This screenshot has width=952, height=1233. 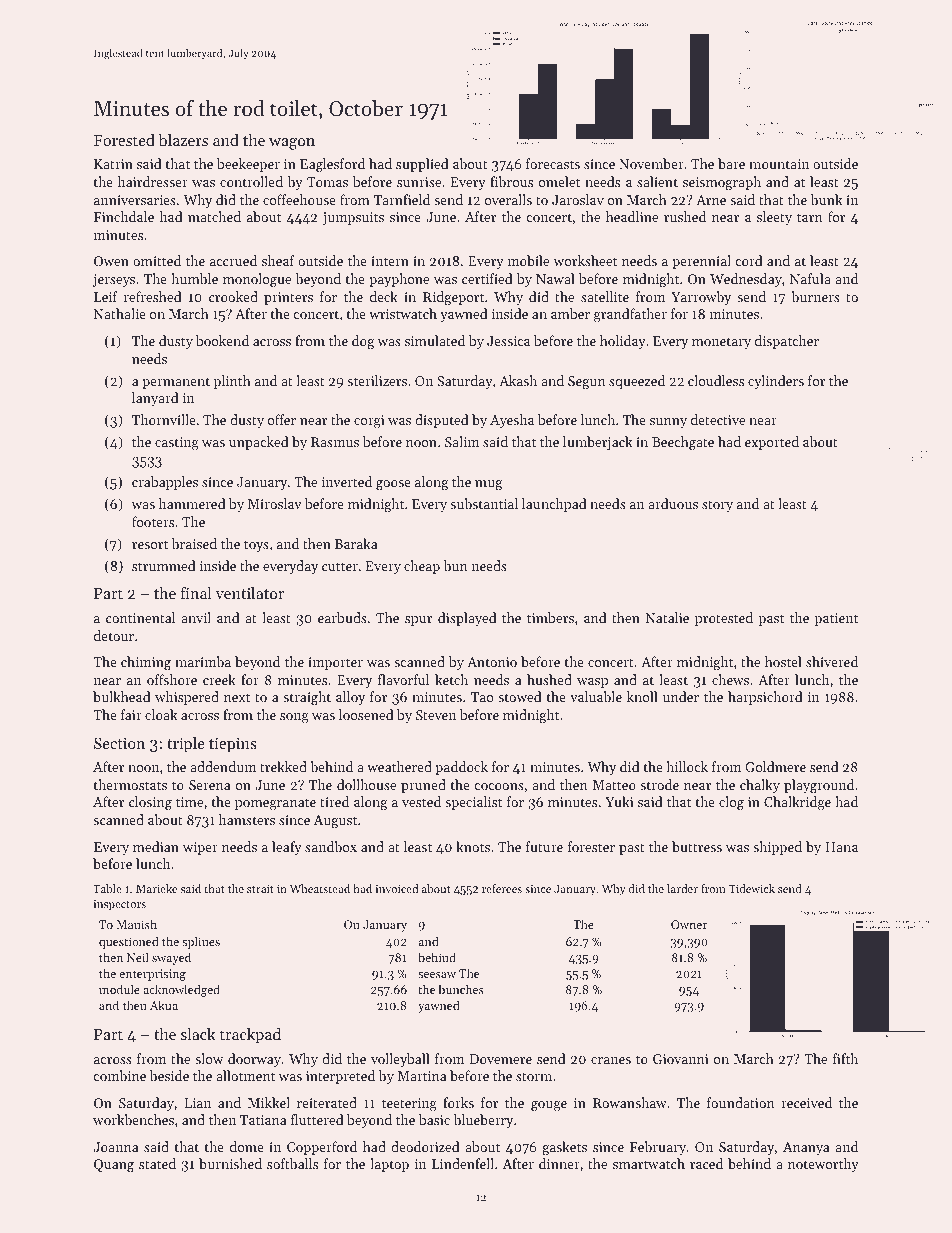 What do you see at coordinates (219, 679) in the screenshot?
I see `creek` at bounding box center [219, 679].
